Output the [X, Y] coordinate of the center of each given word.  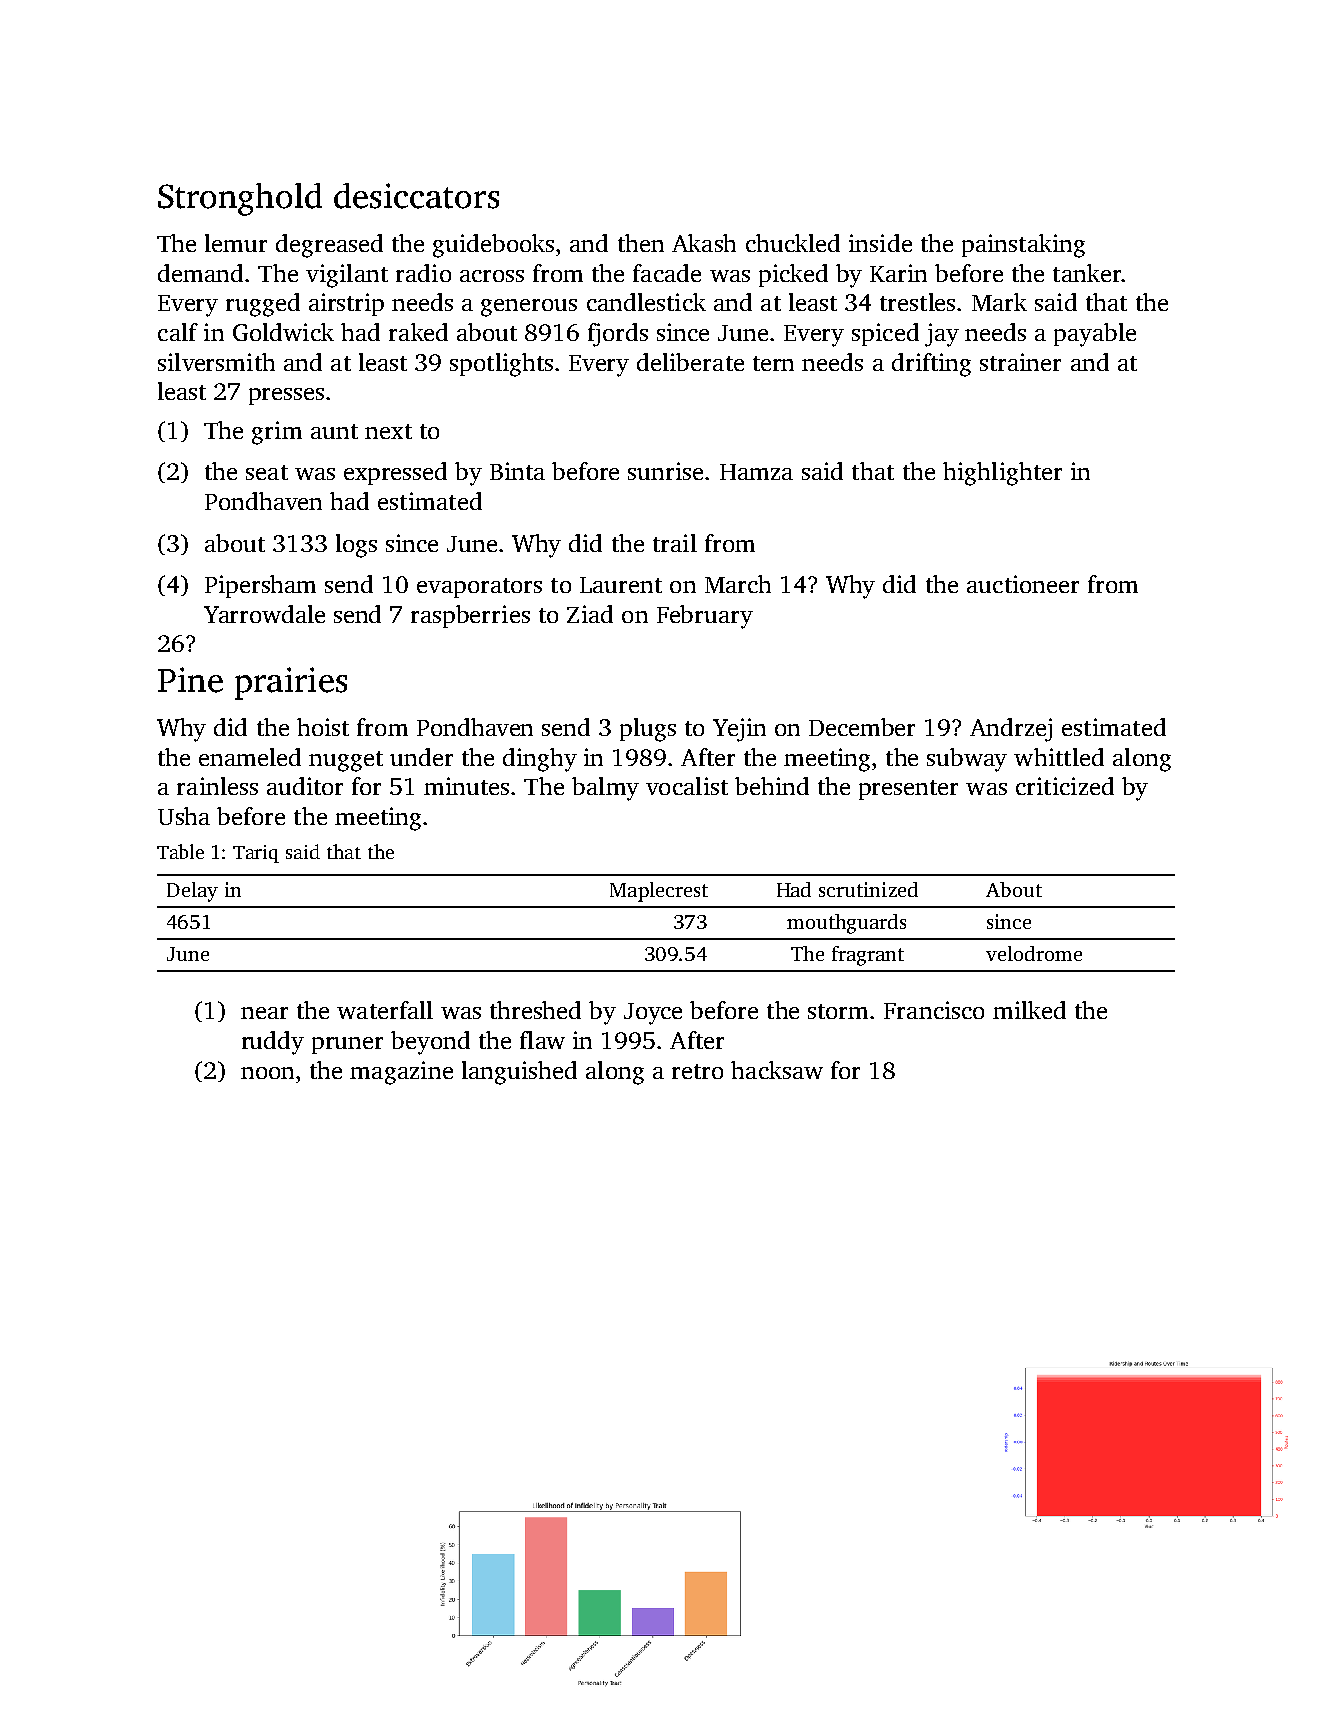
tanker [1087, 273]
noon [267, 1073]
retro [697, 1071]
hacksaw [777, 1070]
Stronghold [240, 199]
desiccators [416, 196]
